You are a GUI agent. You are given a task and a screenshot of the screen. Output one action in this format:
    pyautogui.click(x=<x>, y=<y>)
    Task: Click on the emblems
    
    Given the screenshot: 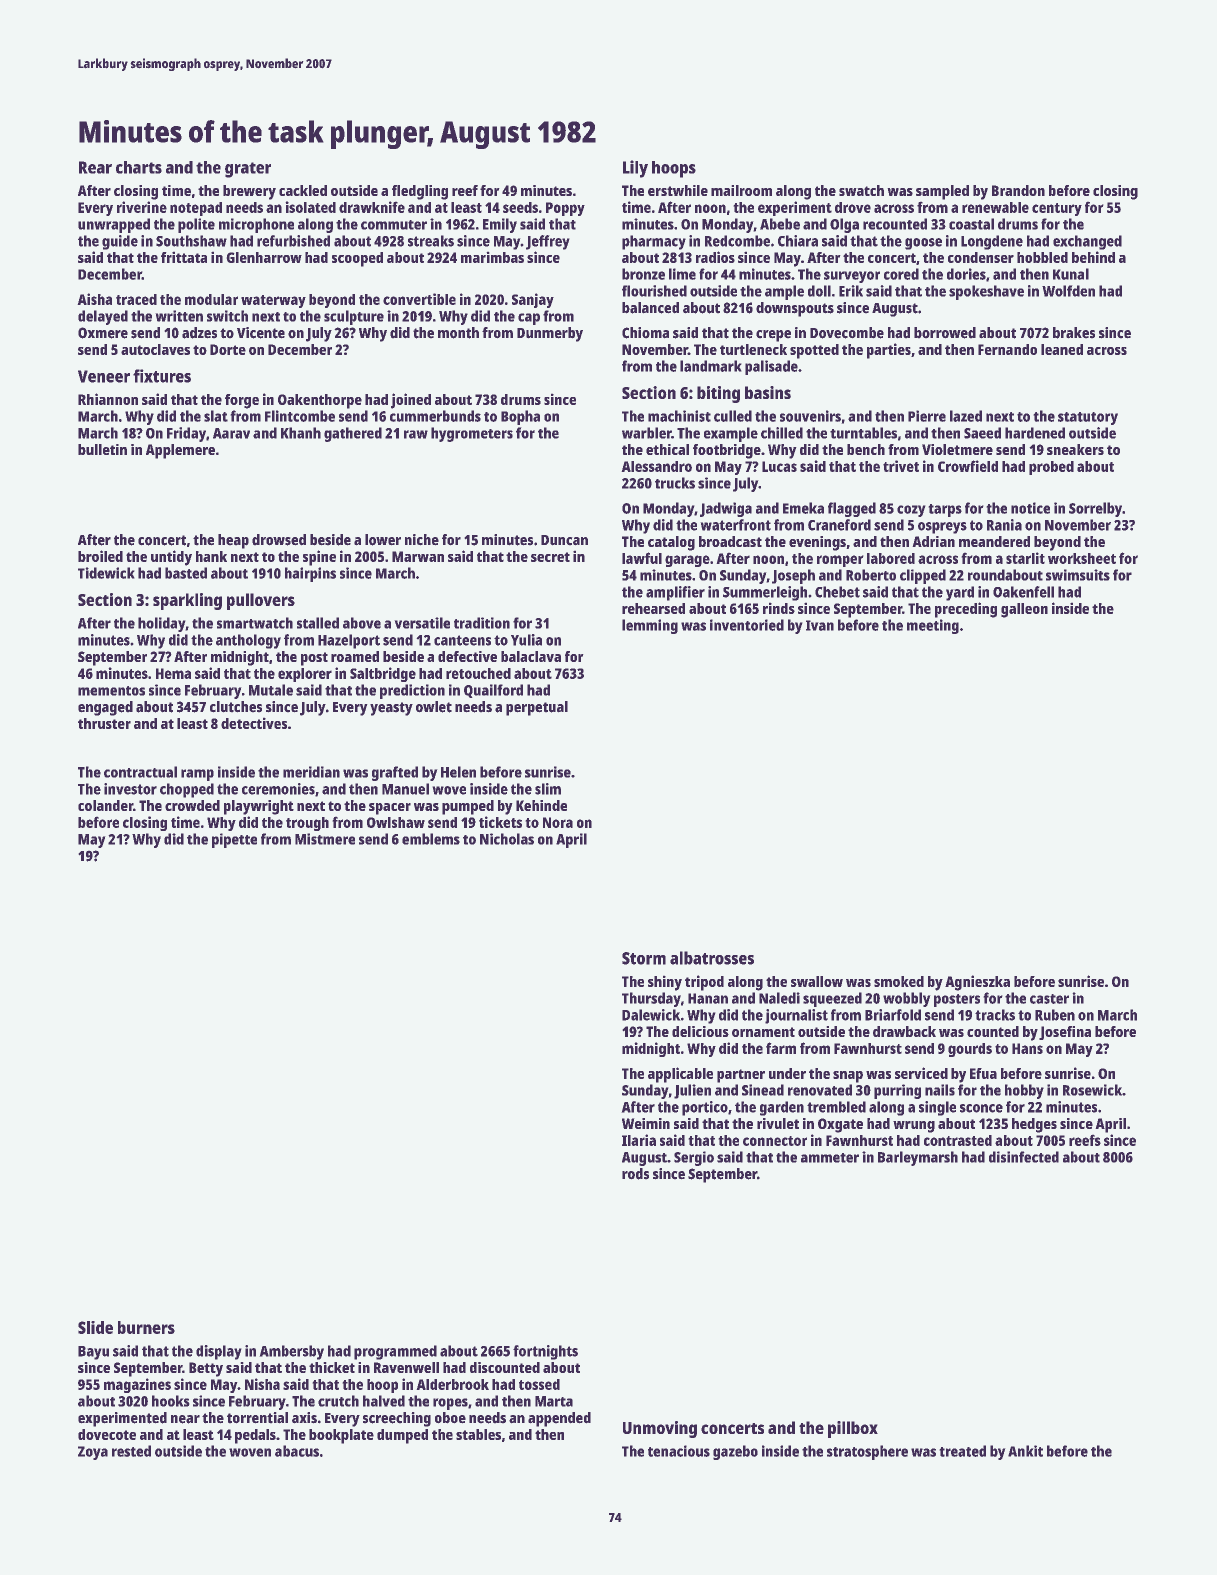 What is the action you would take?
    pyautogui.click(x=431, y=839)
